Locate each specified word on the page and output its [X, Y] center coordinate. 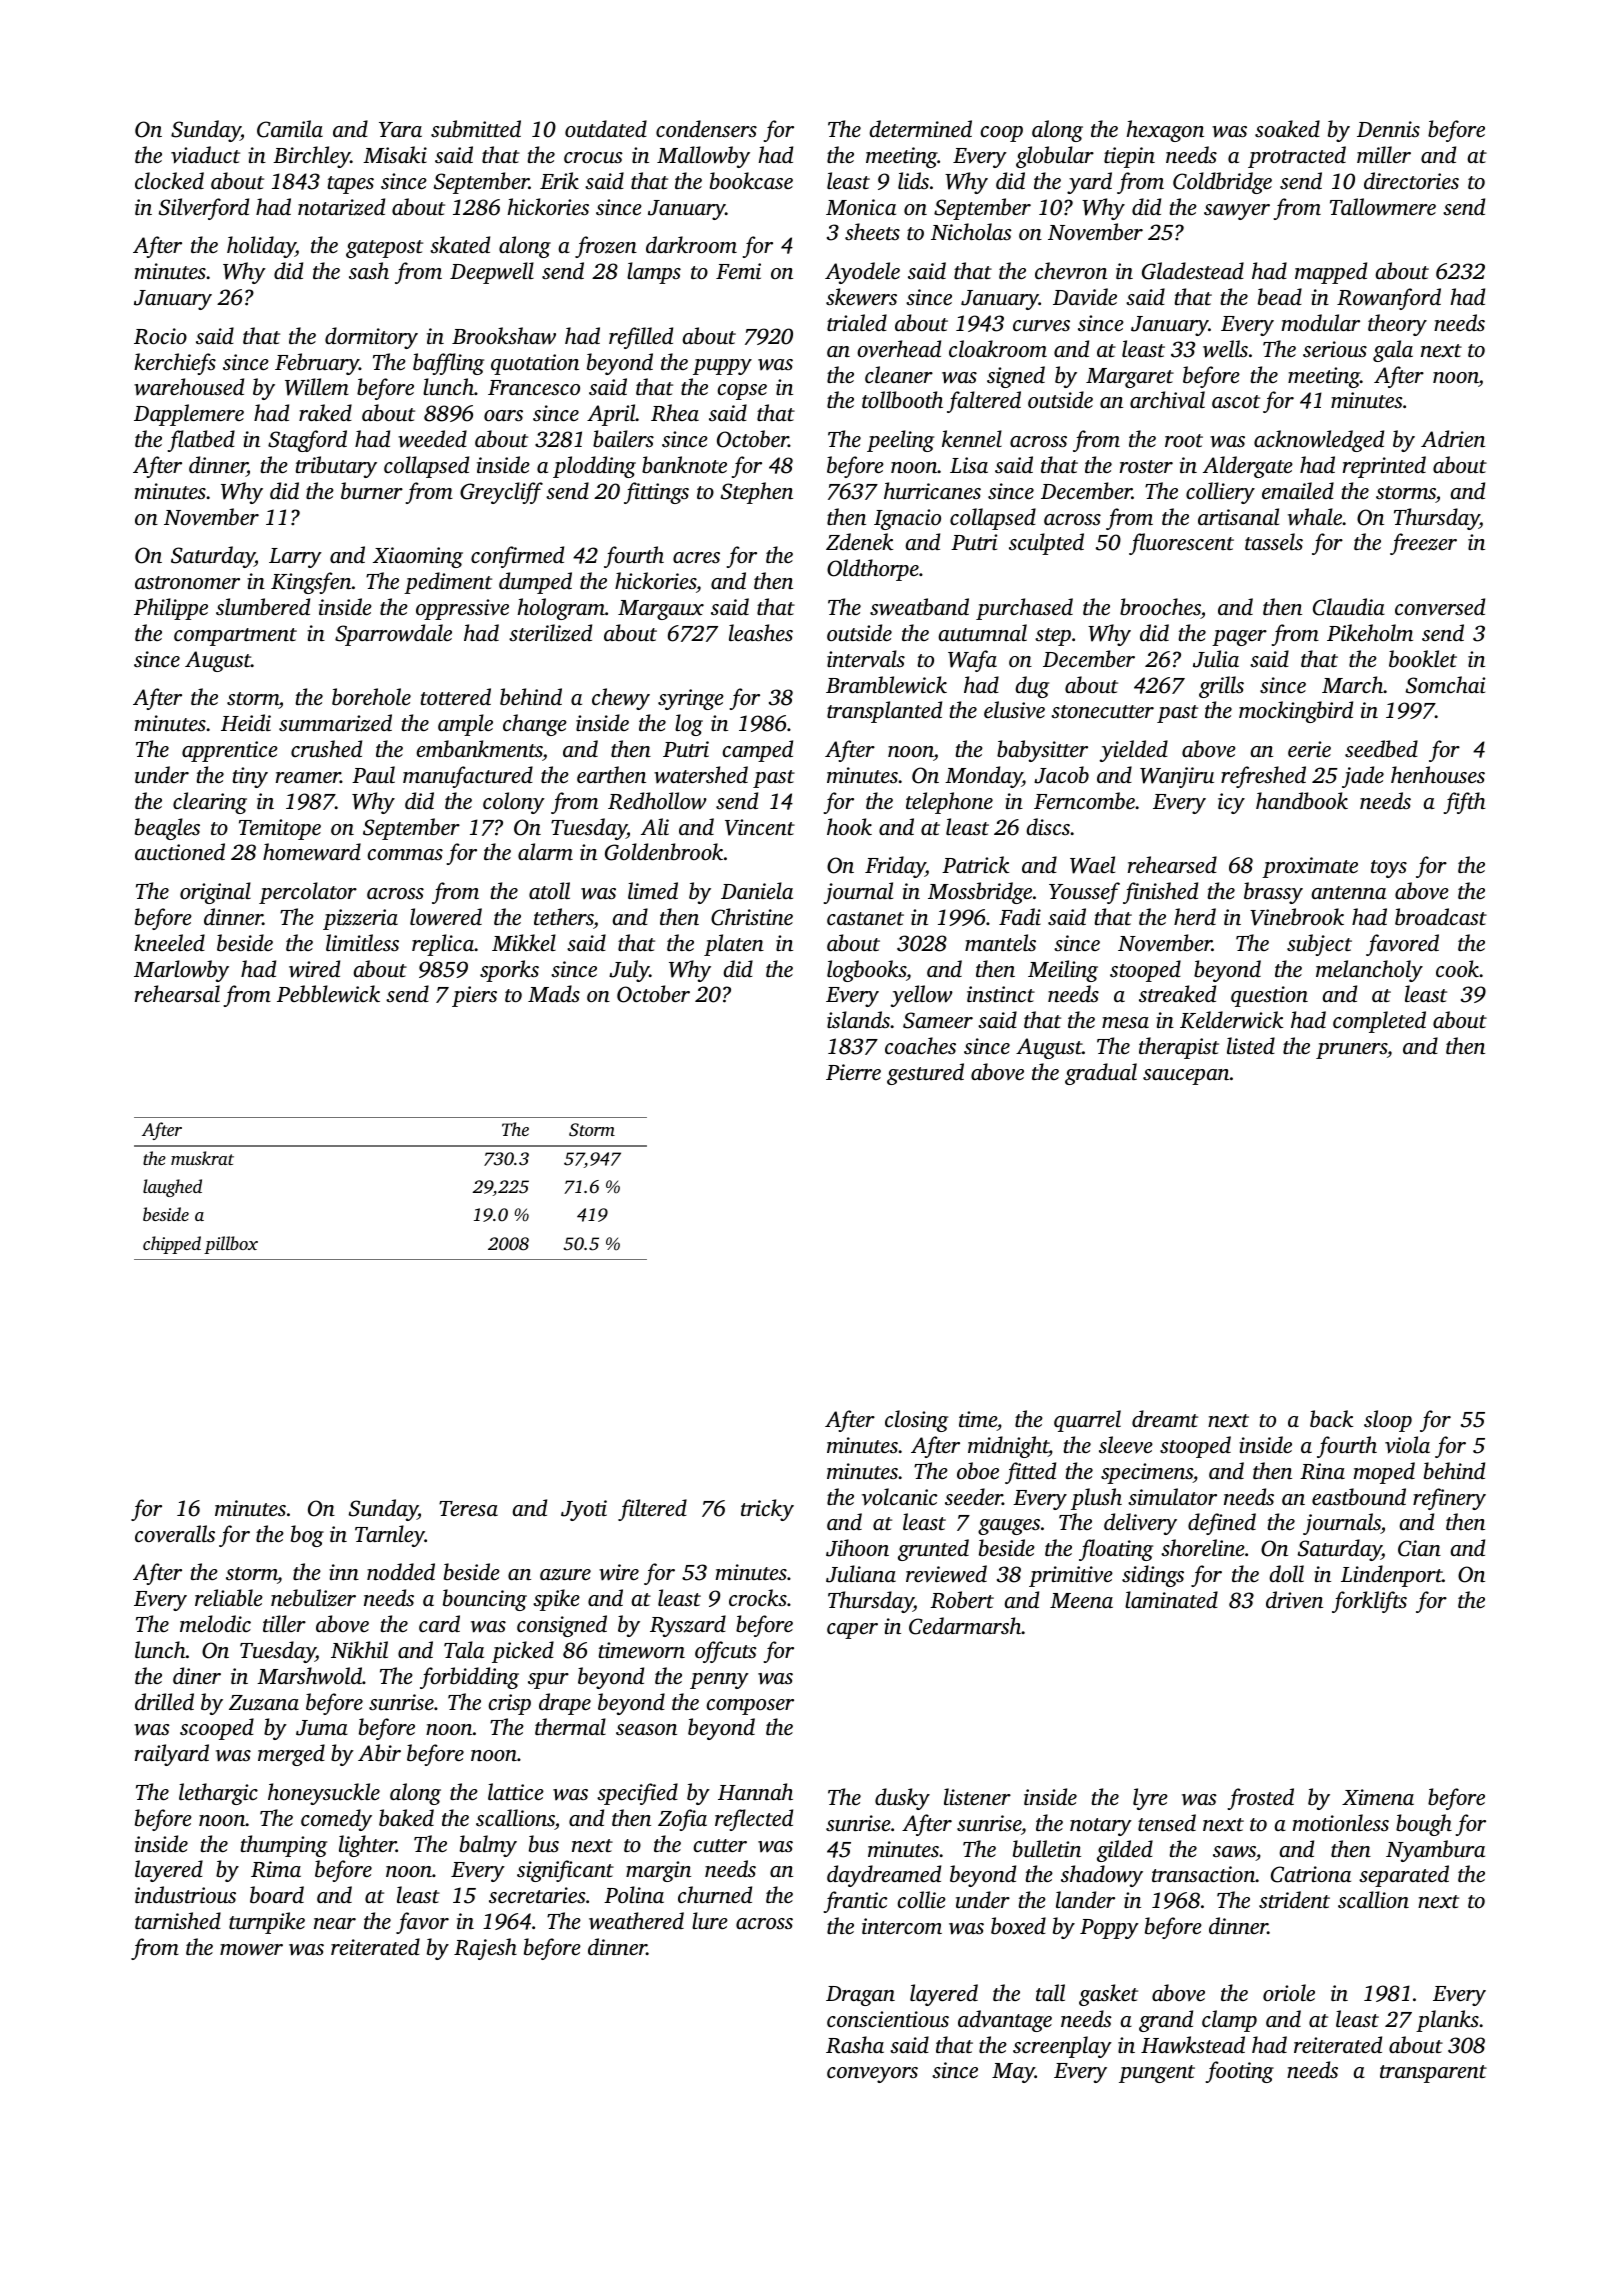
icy [1231, 803]
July [629, 971]
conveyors [872, 2075]
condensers [706, 128]
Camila [290, 129]
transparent [1433, 2074]
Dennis [1388, 129]
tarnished [178, 1920]
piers [474, 996]
